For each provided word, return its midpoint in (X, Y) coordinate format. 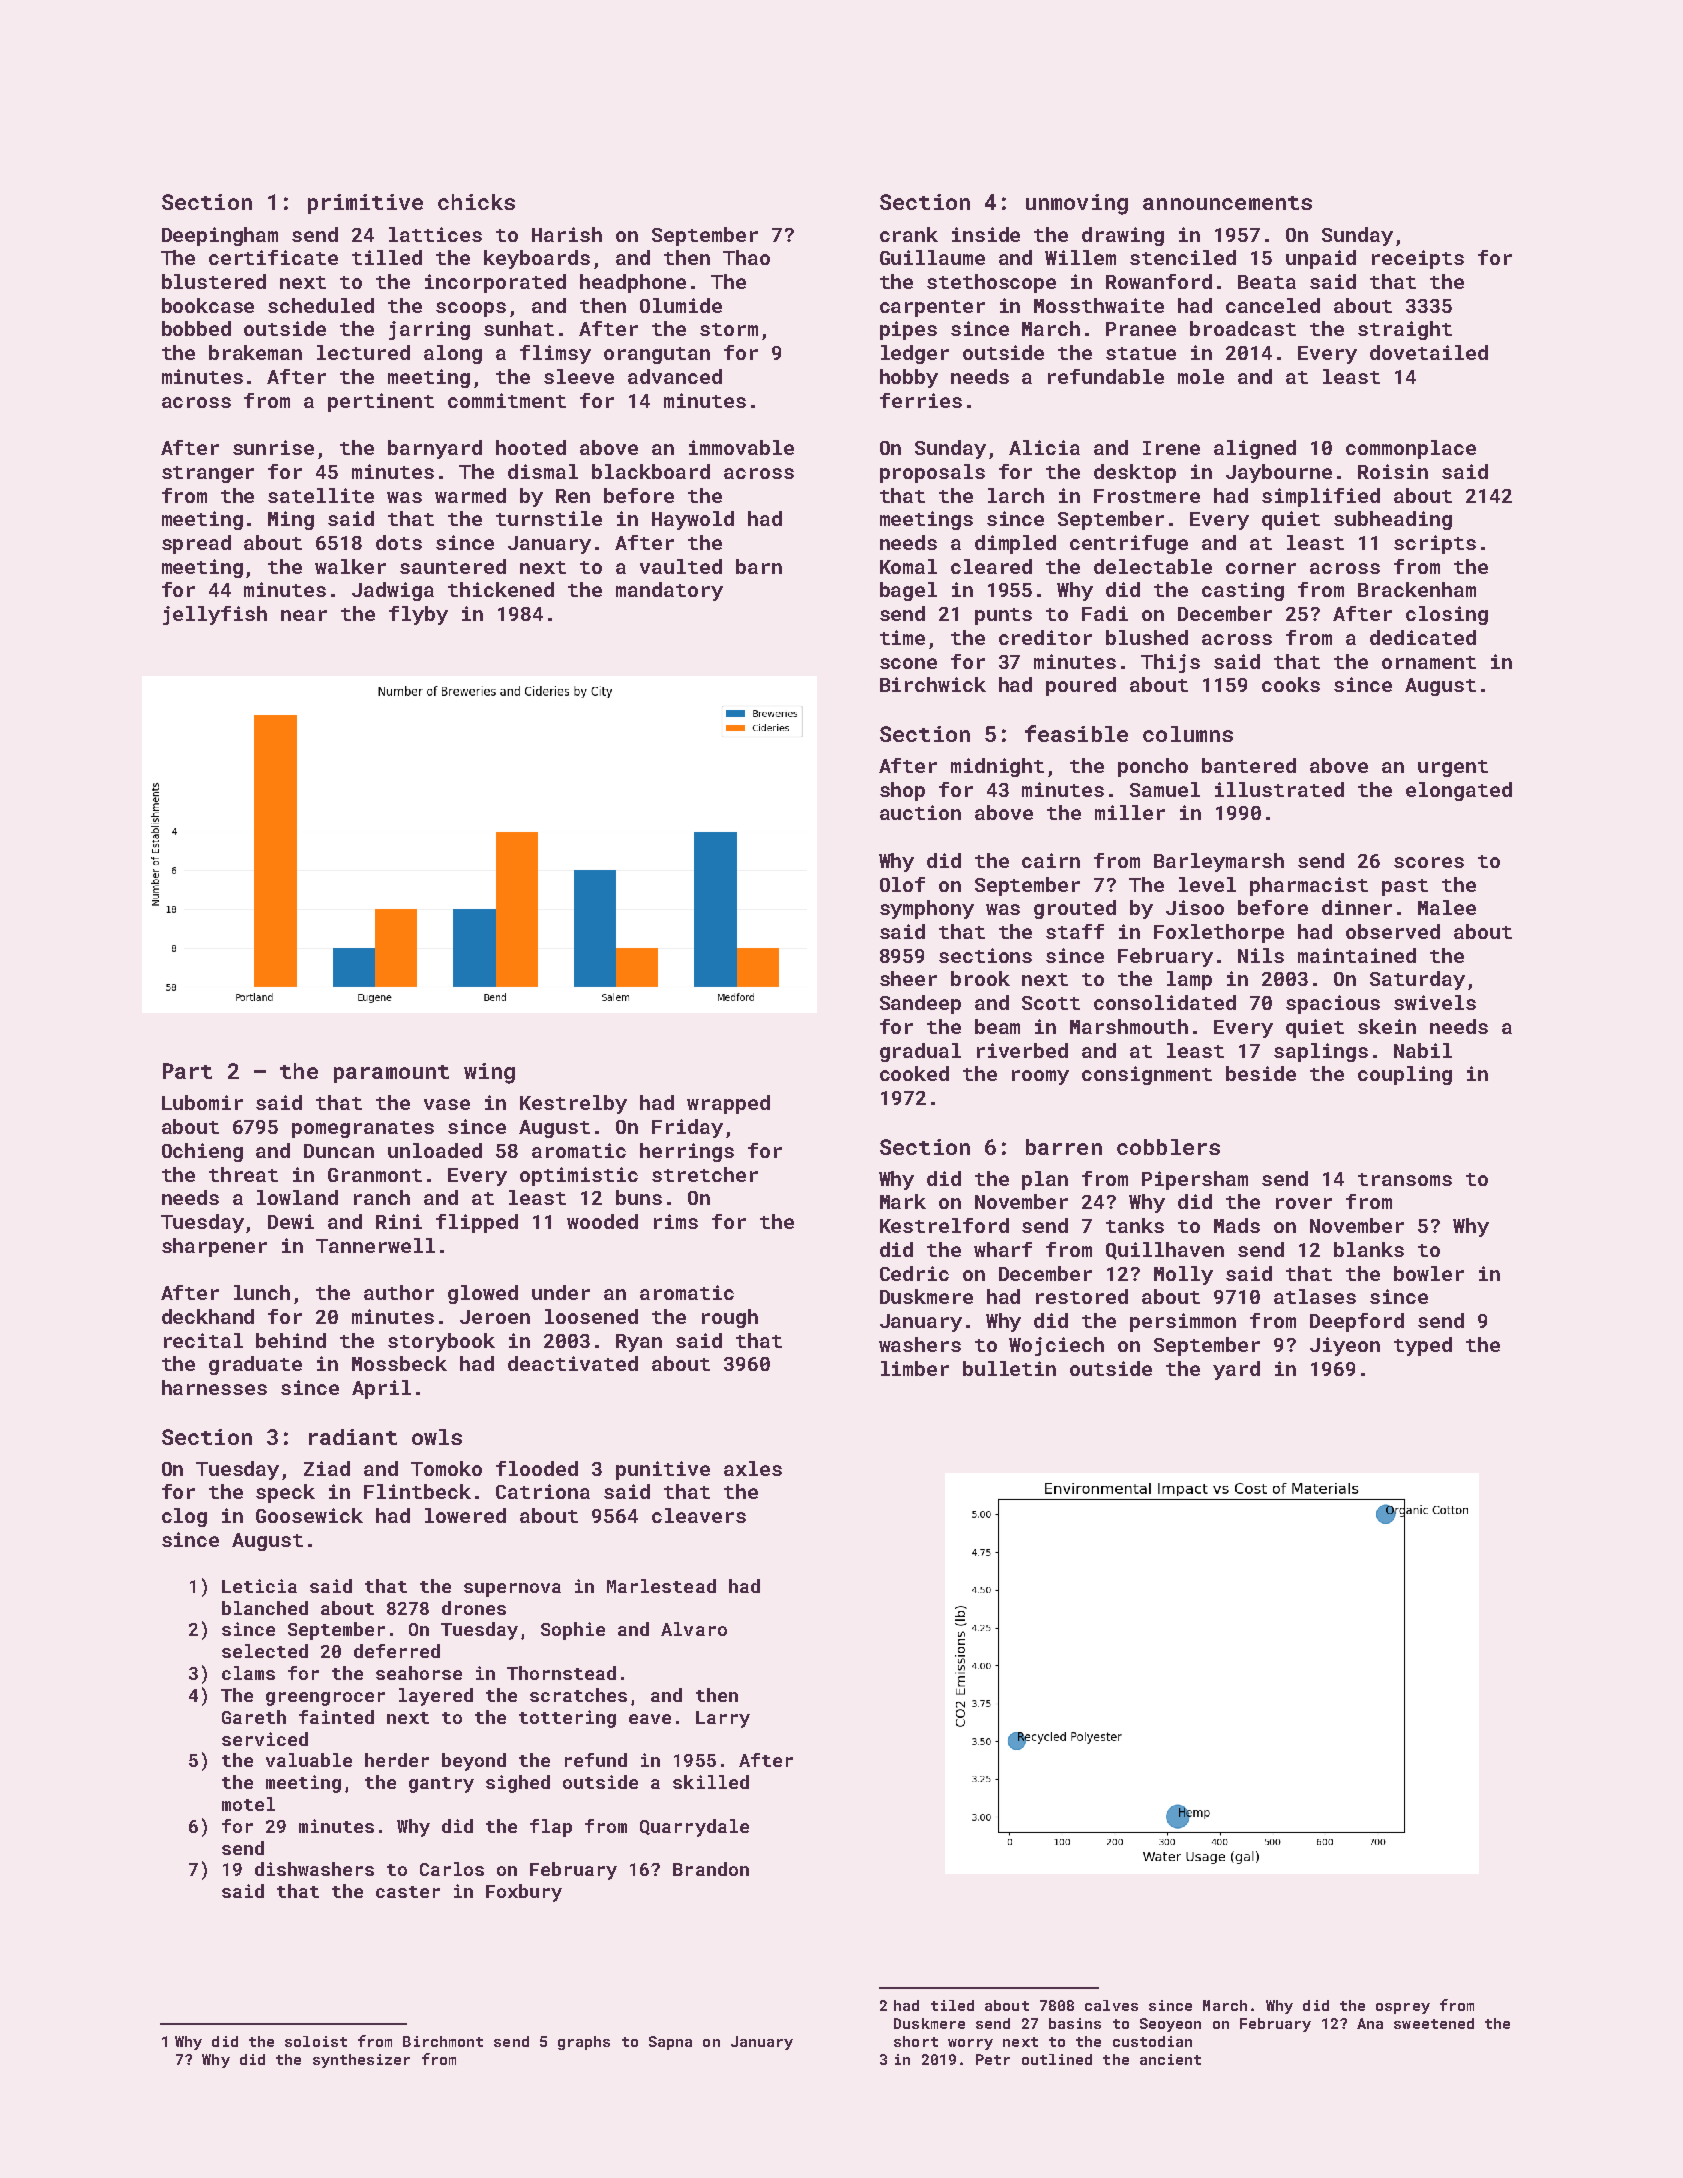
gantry (441, 1785)
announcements (1227, 203)
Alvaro (694, 1629)
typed (1423, 1346)
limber (915, 1368)
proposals (932, 473)
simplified (1321, 497)
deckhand (208, 1316)
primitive (365, 204)
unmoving (1077, 204)
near (304, 615)
